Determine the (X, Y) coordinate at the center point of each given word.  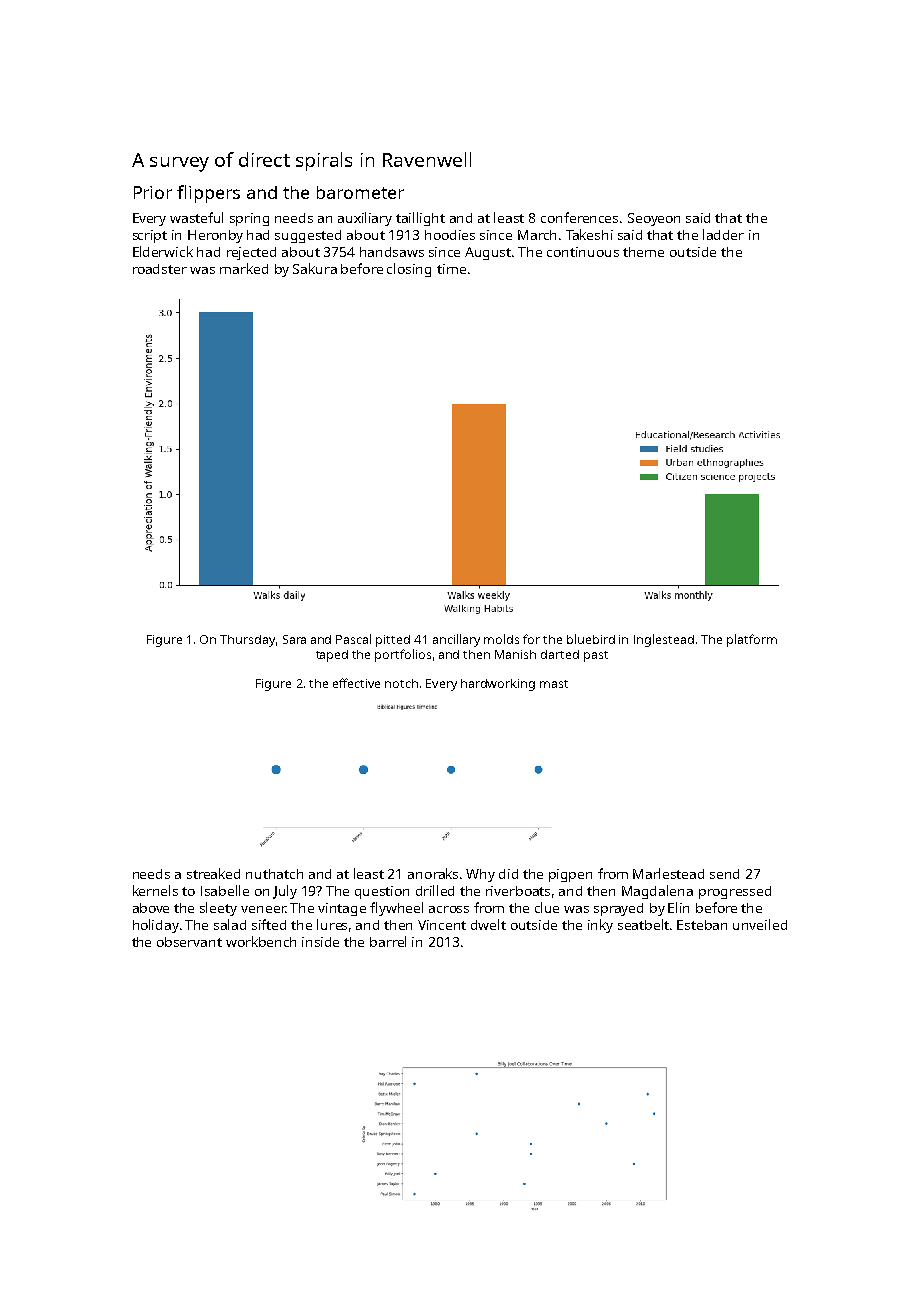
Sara (294, 639)
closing (409, 270)
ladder (723, 234)
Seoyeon (654, 219)
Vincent (442, 925)
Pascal (353, 639)
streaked (213, 873)
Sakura (315, 268)
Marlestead (668, 873)
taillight (420, 219)
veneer (263, 909)
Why (480, 875)
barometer (360, 192)
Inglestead (664, 640)
